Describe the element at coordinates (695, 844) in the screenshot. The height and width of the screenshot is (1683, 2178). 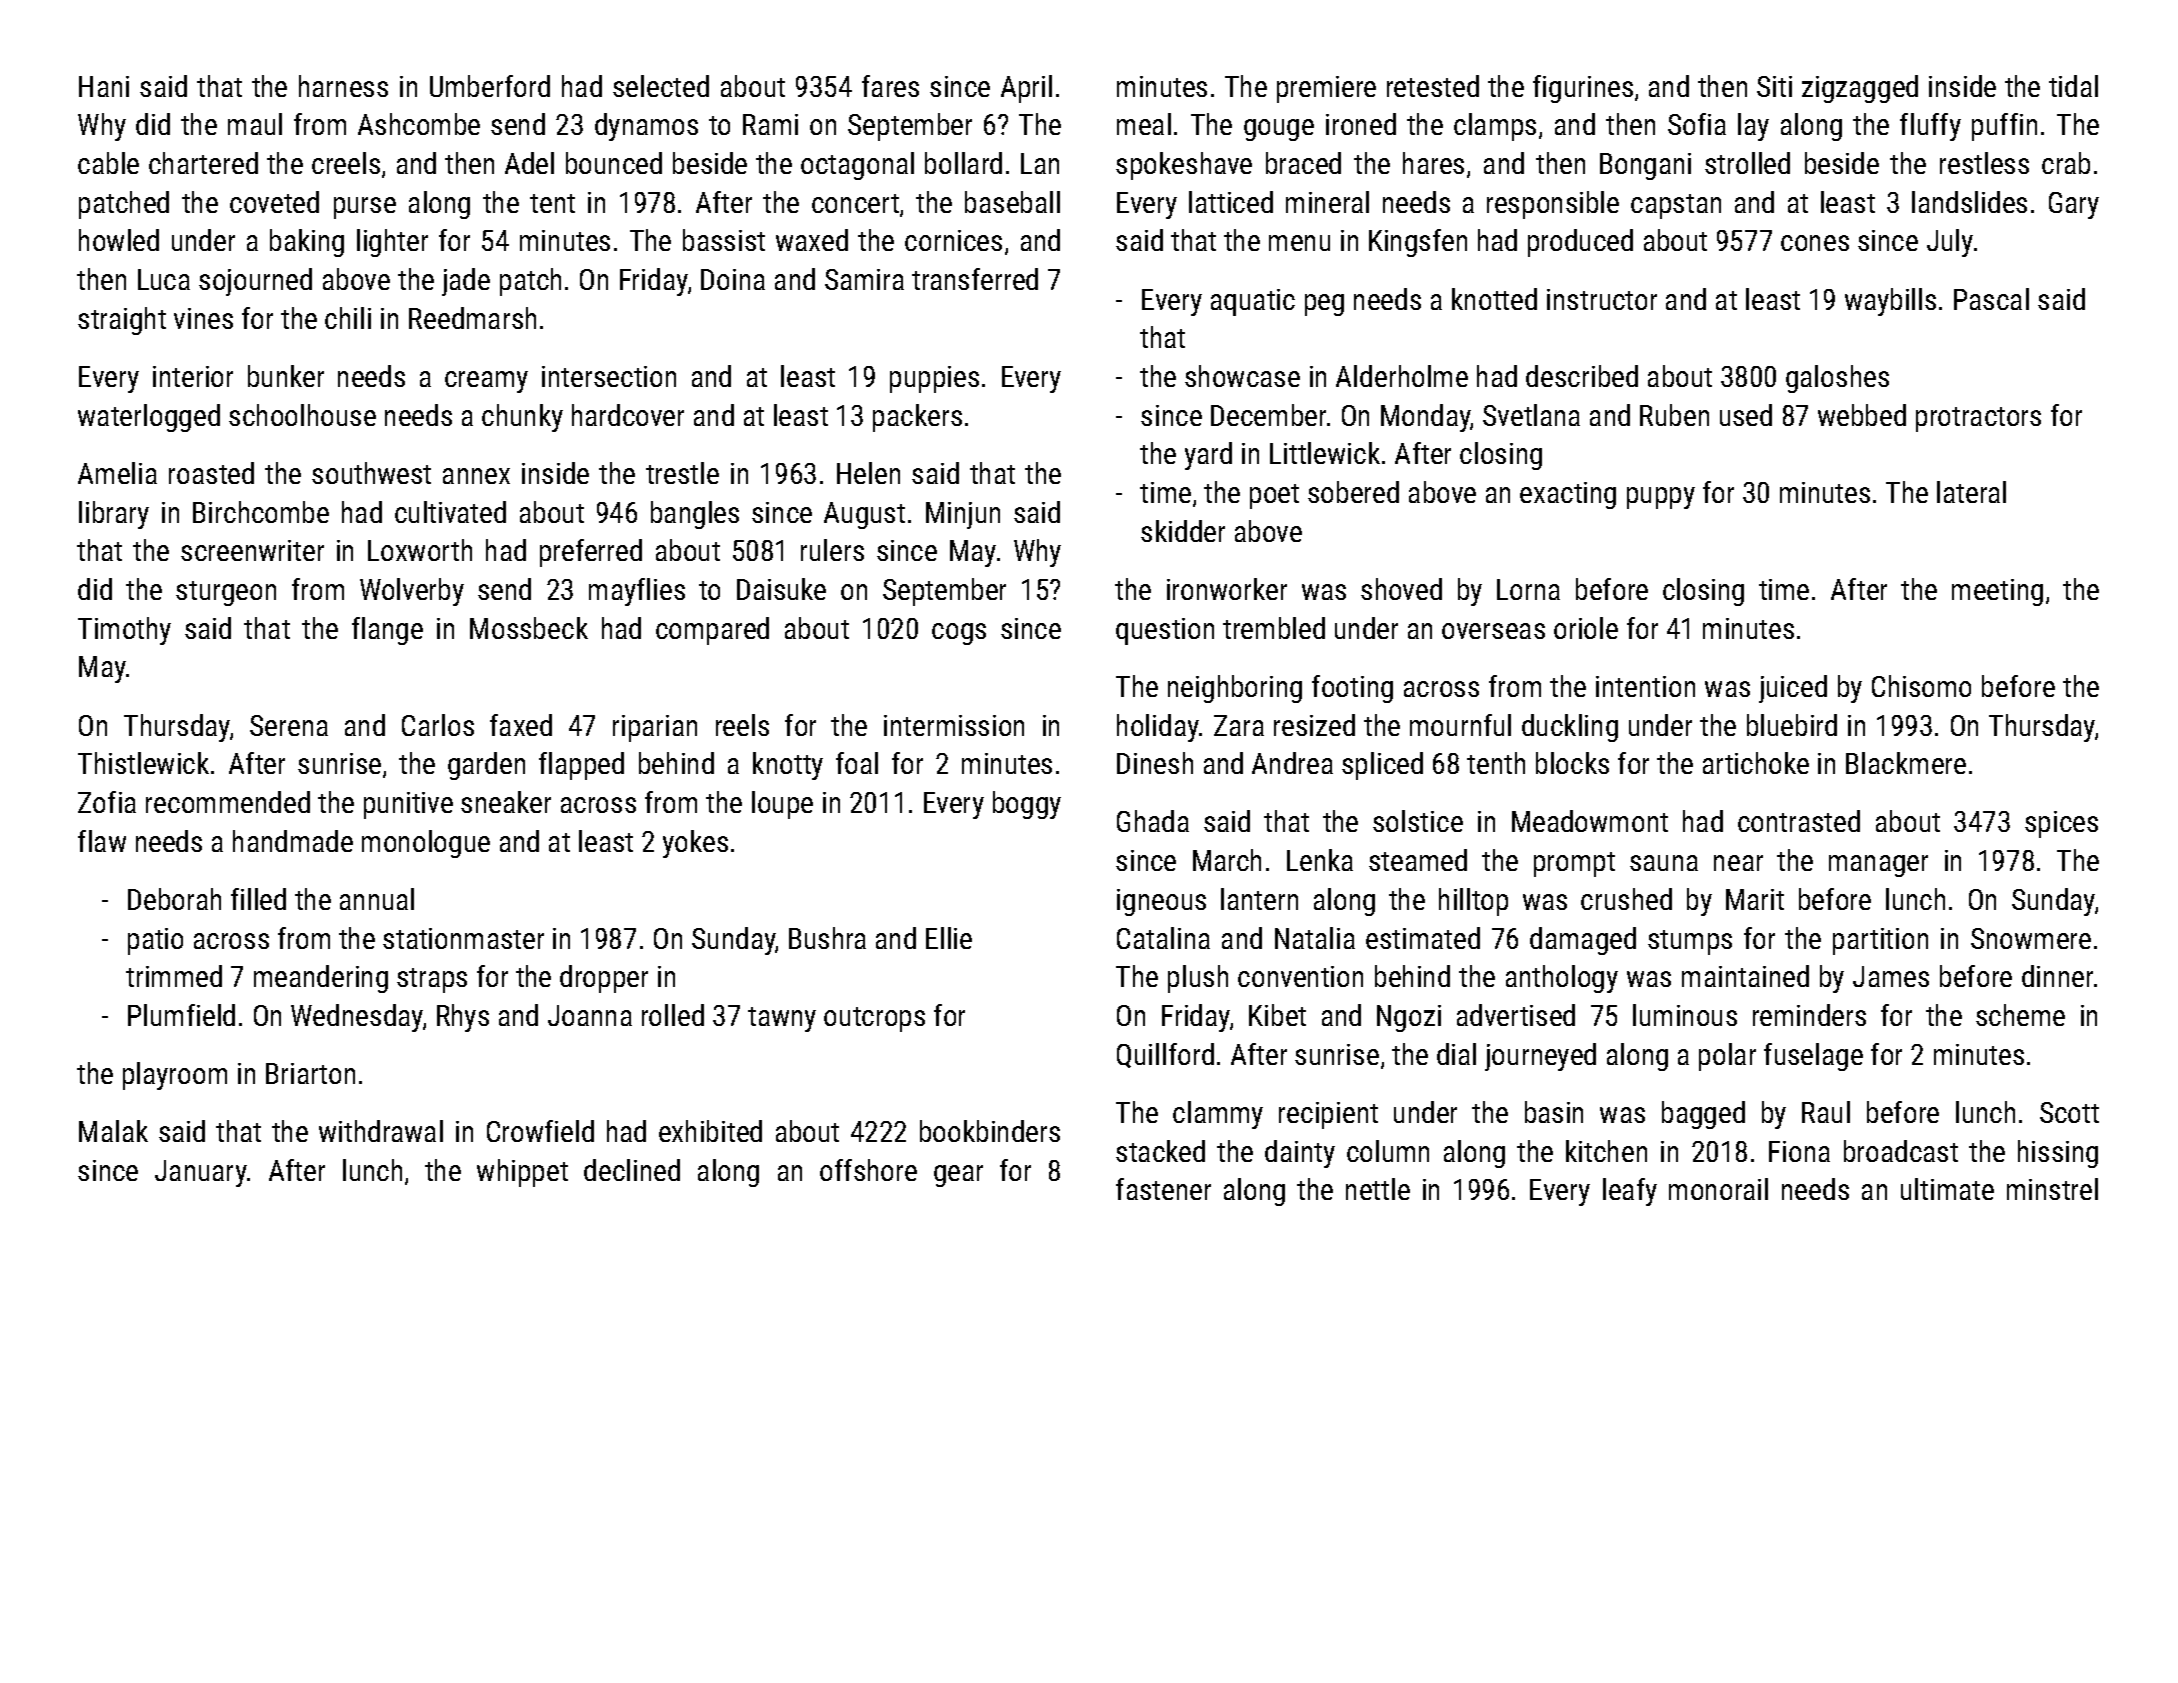
I see `yokes` at that location.
